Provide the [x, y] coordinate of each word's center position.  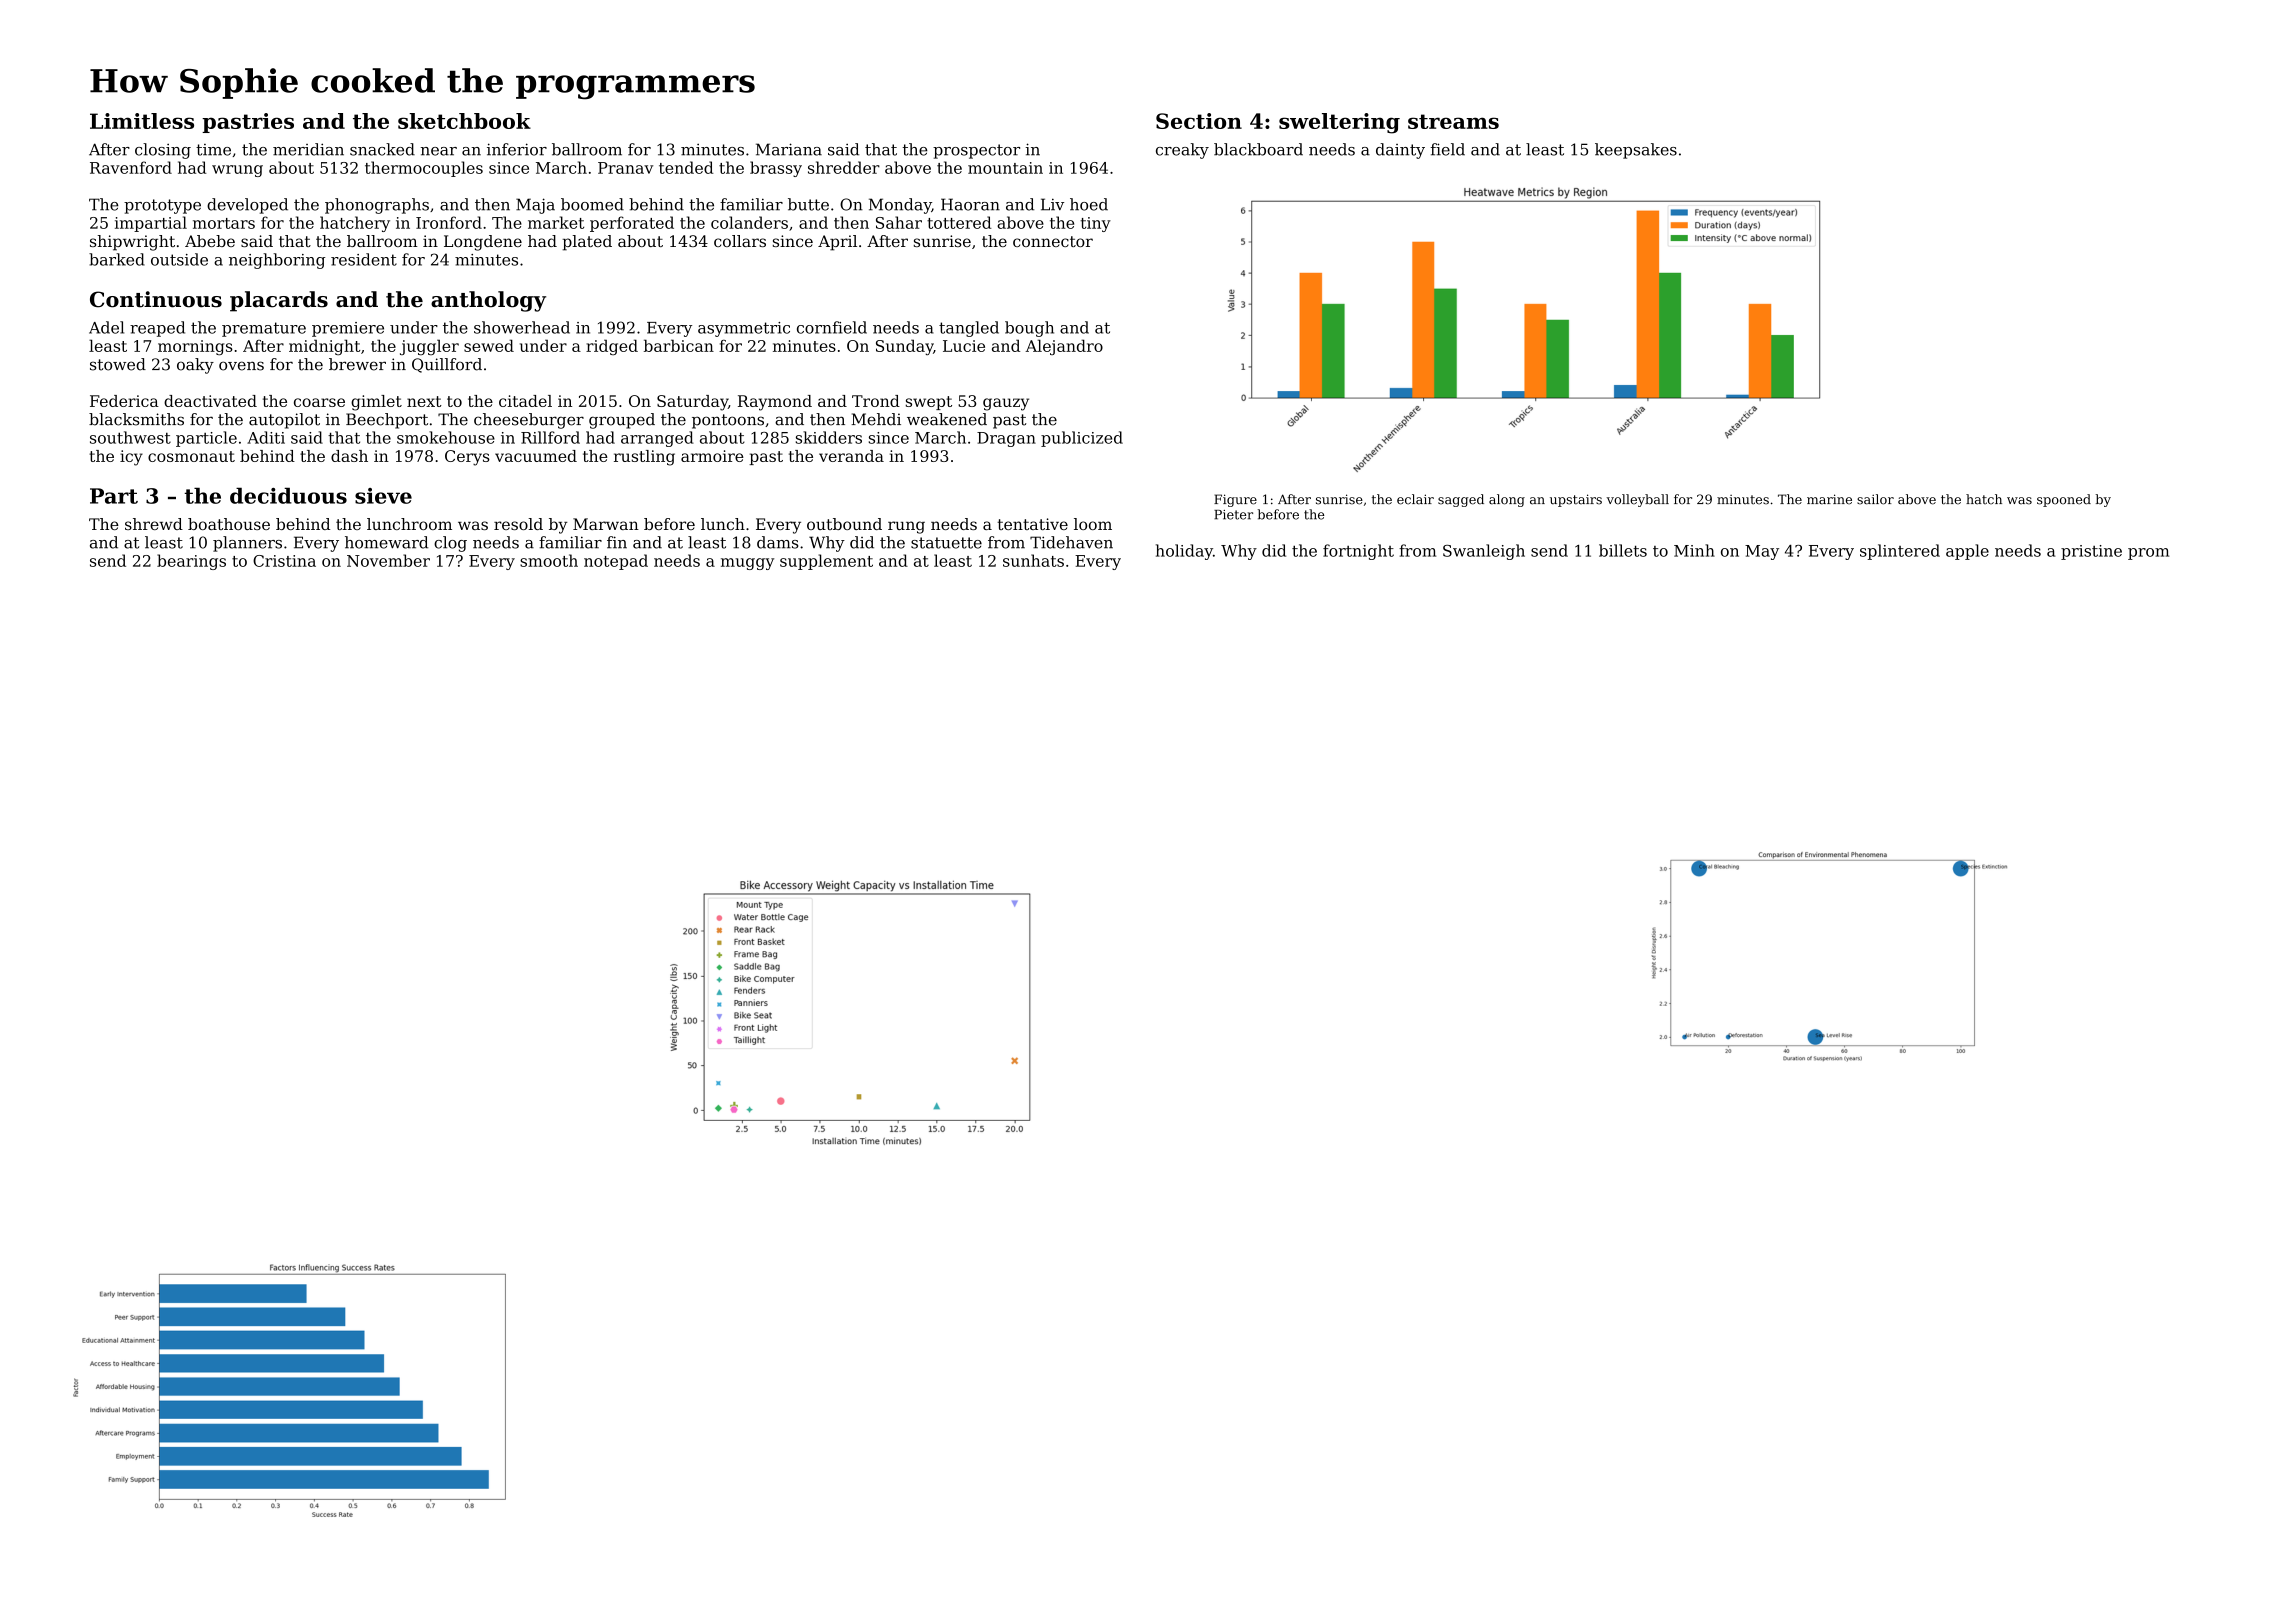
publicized [1082, 439]
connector [1053, 241]
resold [518, 524]
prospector [976, 151]
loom [1093, 524]
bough [1029, 329]
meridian [308, 149]
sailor [1875, 499]
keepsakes [1636, 151]
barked [117, 259]
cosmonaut [191, 456]
